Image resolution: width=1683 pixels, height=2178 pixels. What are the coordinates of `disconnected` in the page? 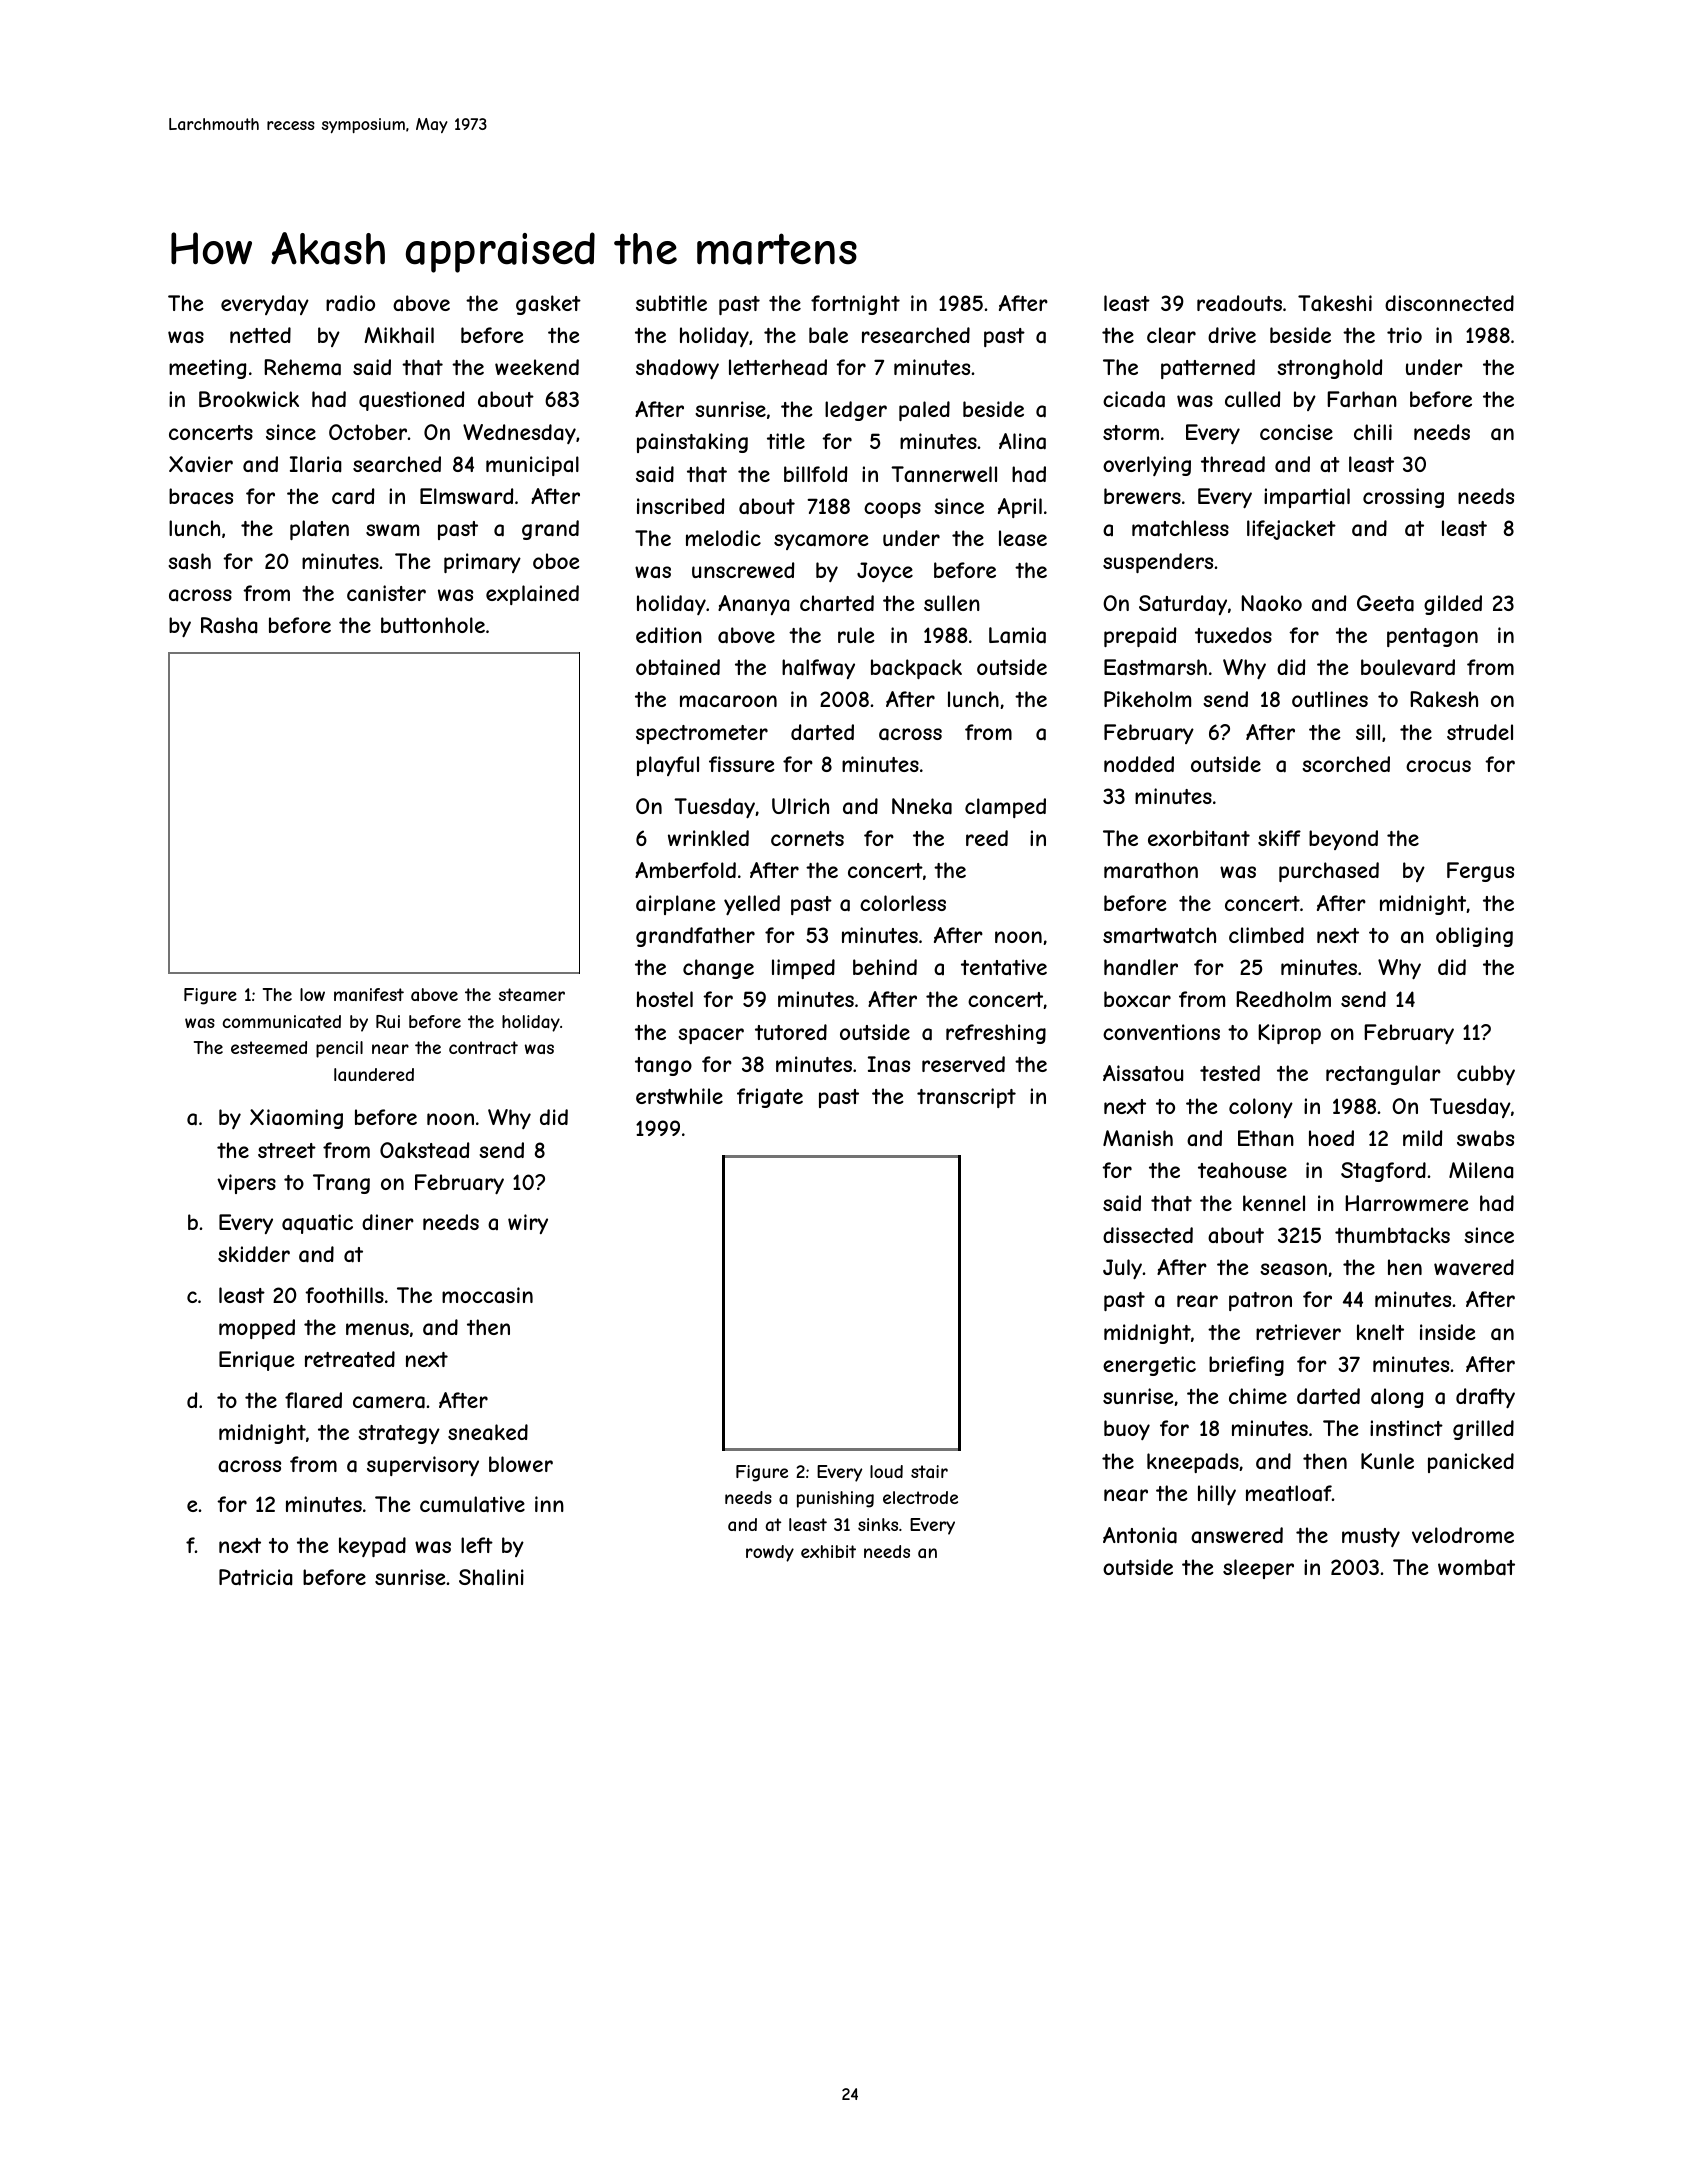 It's located at (1449, 303).
